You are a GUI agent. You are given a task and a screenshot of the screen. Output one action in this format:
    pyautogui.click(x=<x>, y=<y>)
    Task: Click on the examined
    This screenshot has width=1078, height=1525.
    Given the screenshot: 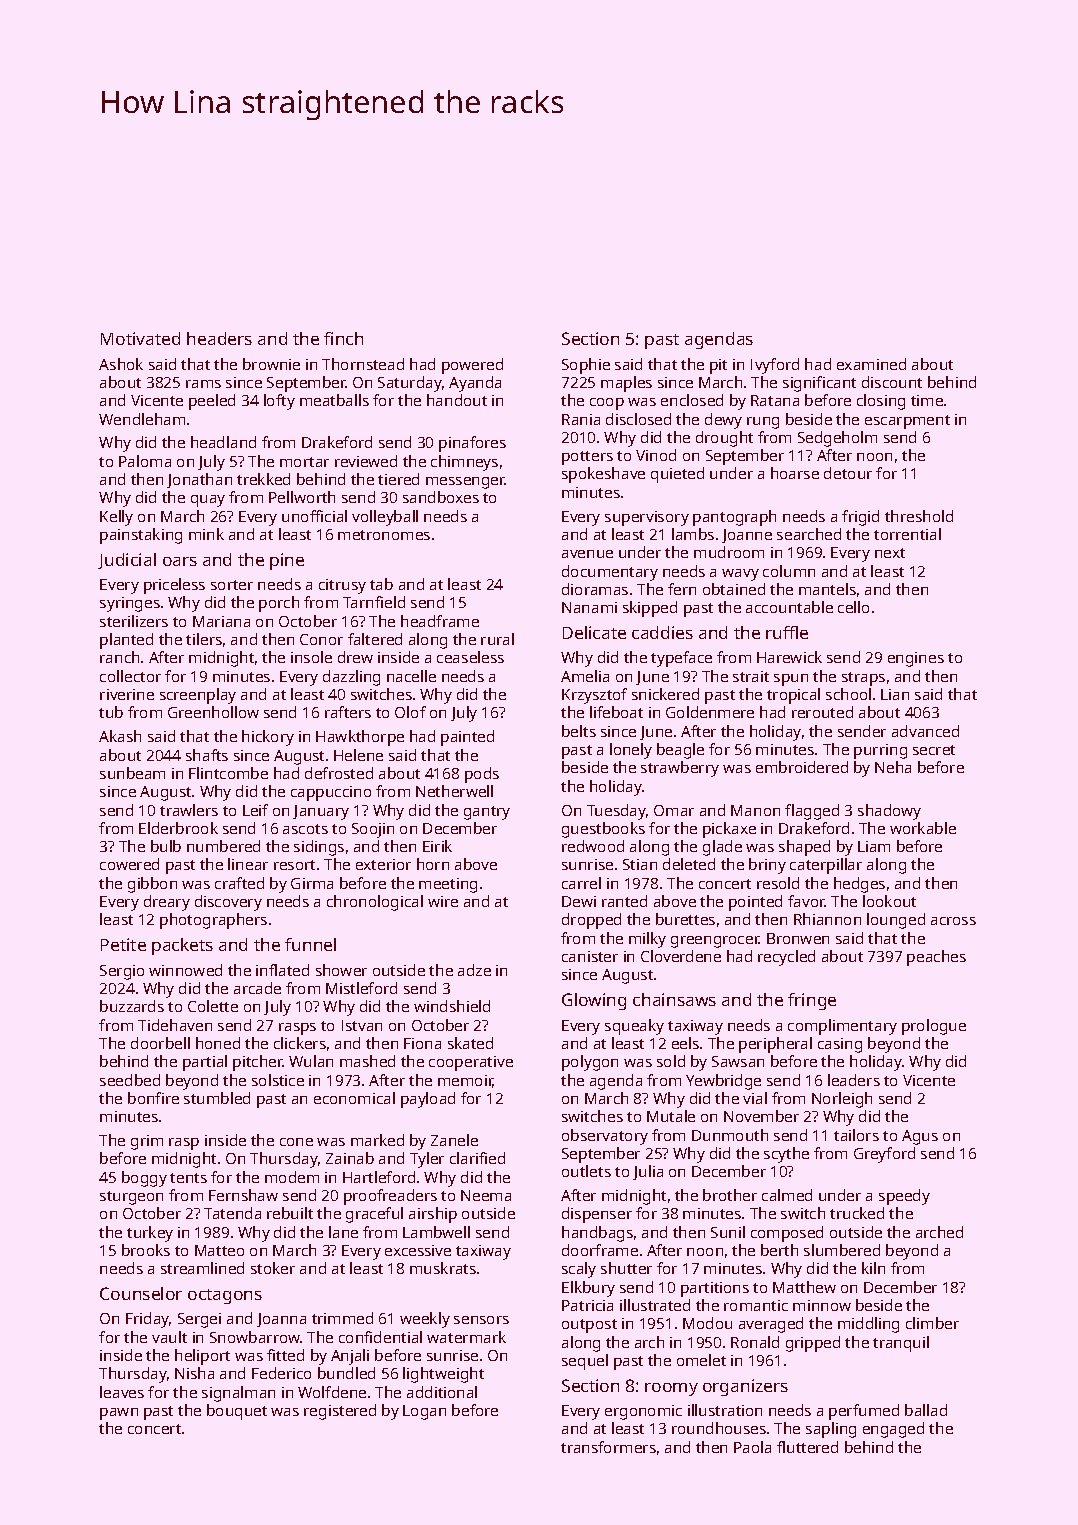 What is the action you would take?
    pyautogui.click(x=871, y=364)
